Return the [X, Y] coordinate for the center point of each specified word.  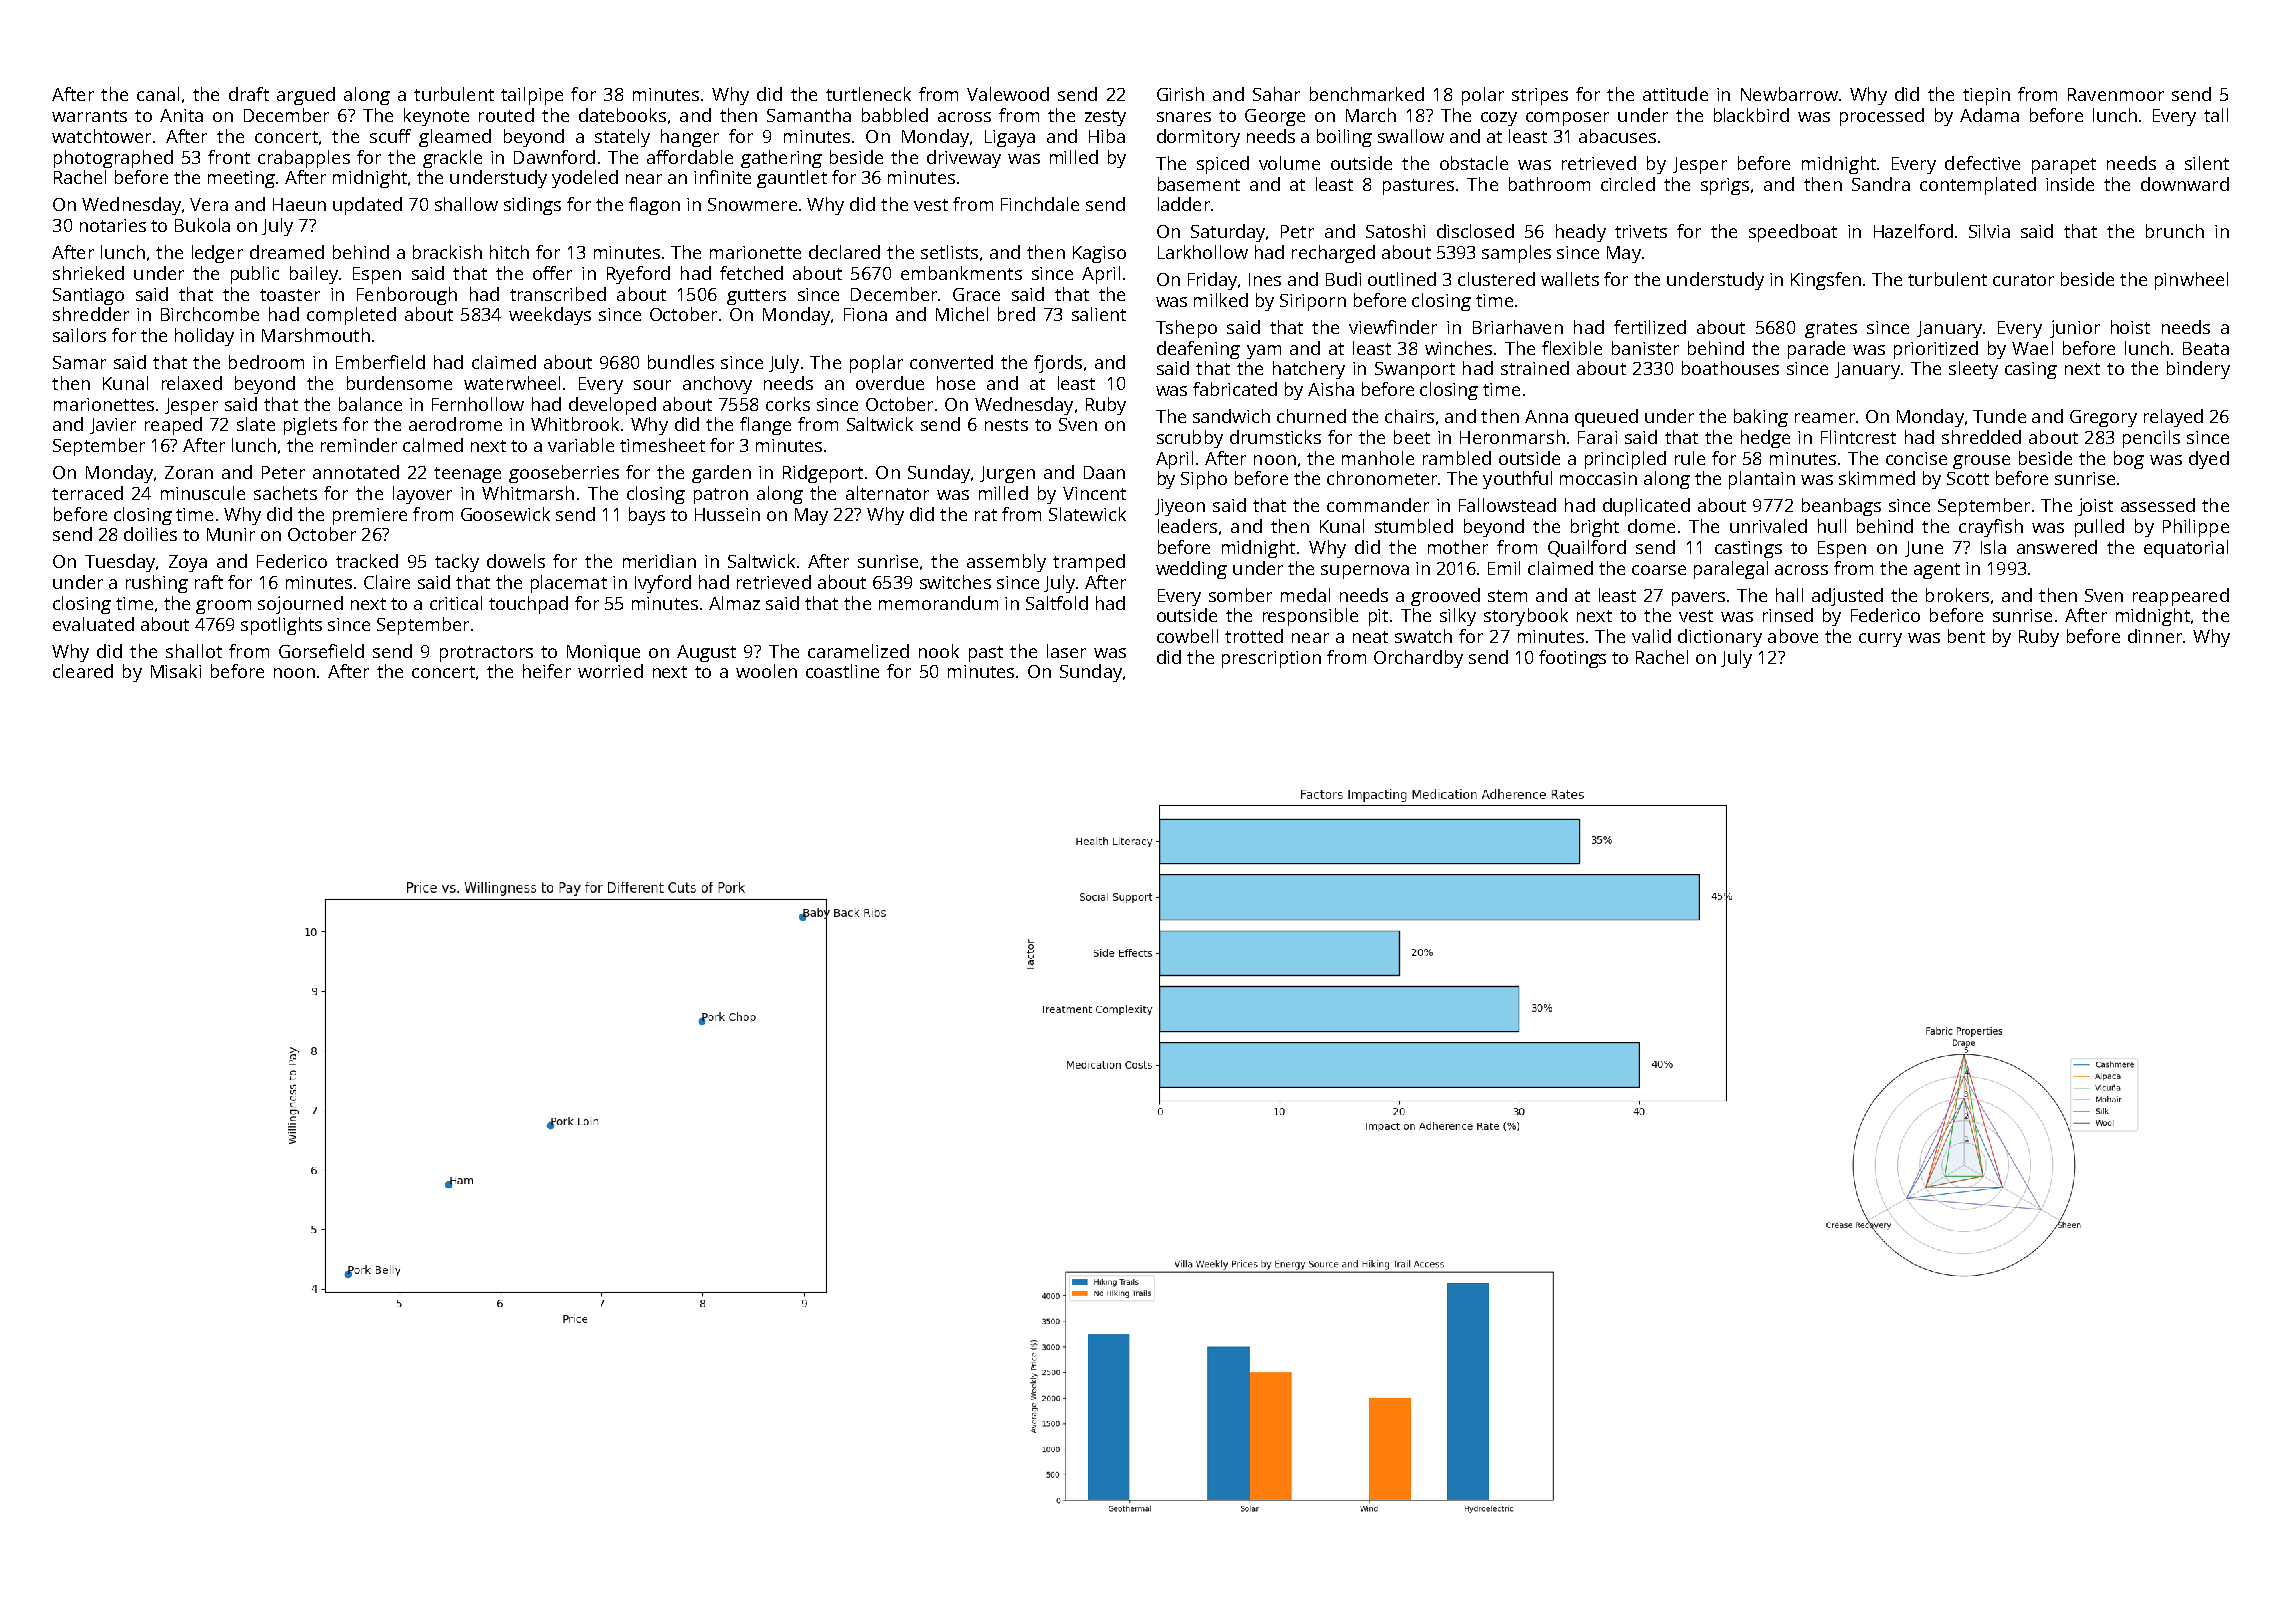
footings [1572, 659]
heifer [547, 671]
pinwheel [2191, 281]
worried [610, 671]
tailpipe [532, 96]
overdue [890, 383]
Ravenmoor [2116, 94]
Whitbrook [575, 424]
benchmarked [1367, 94]
